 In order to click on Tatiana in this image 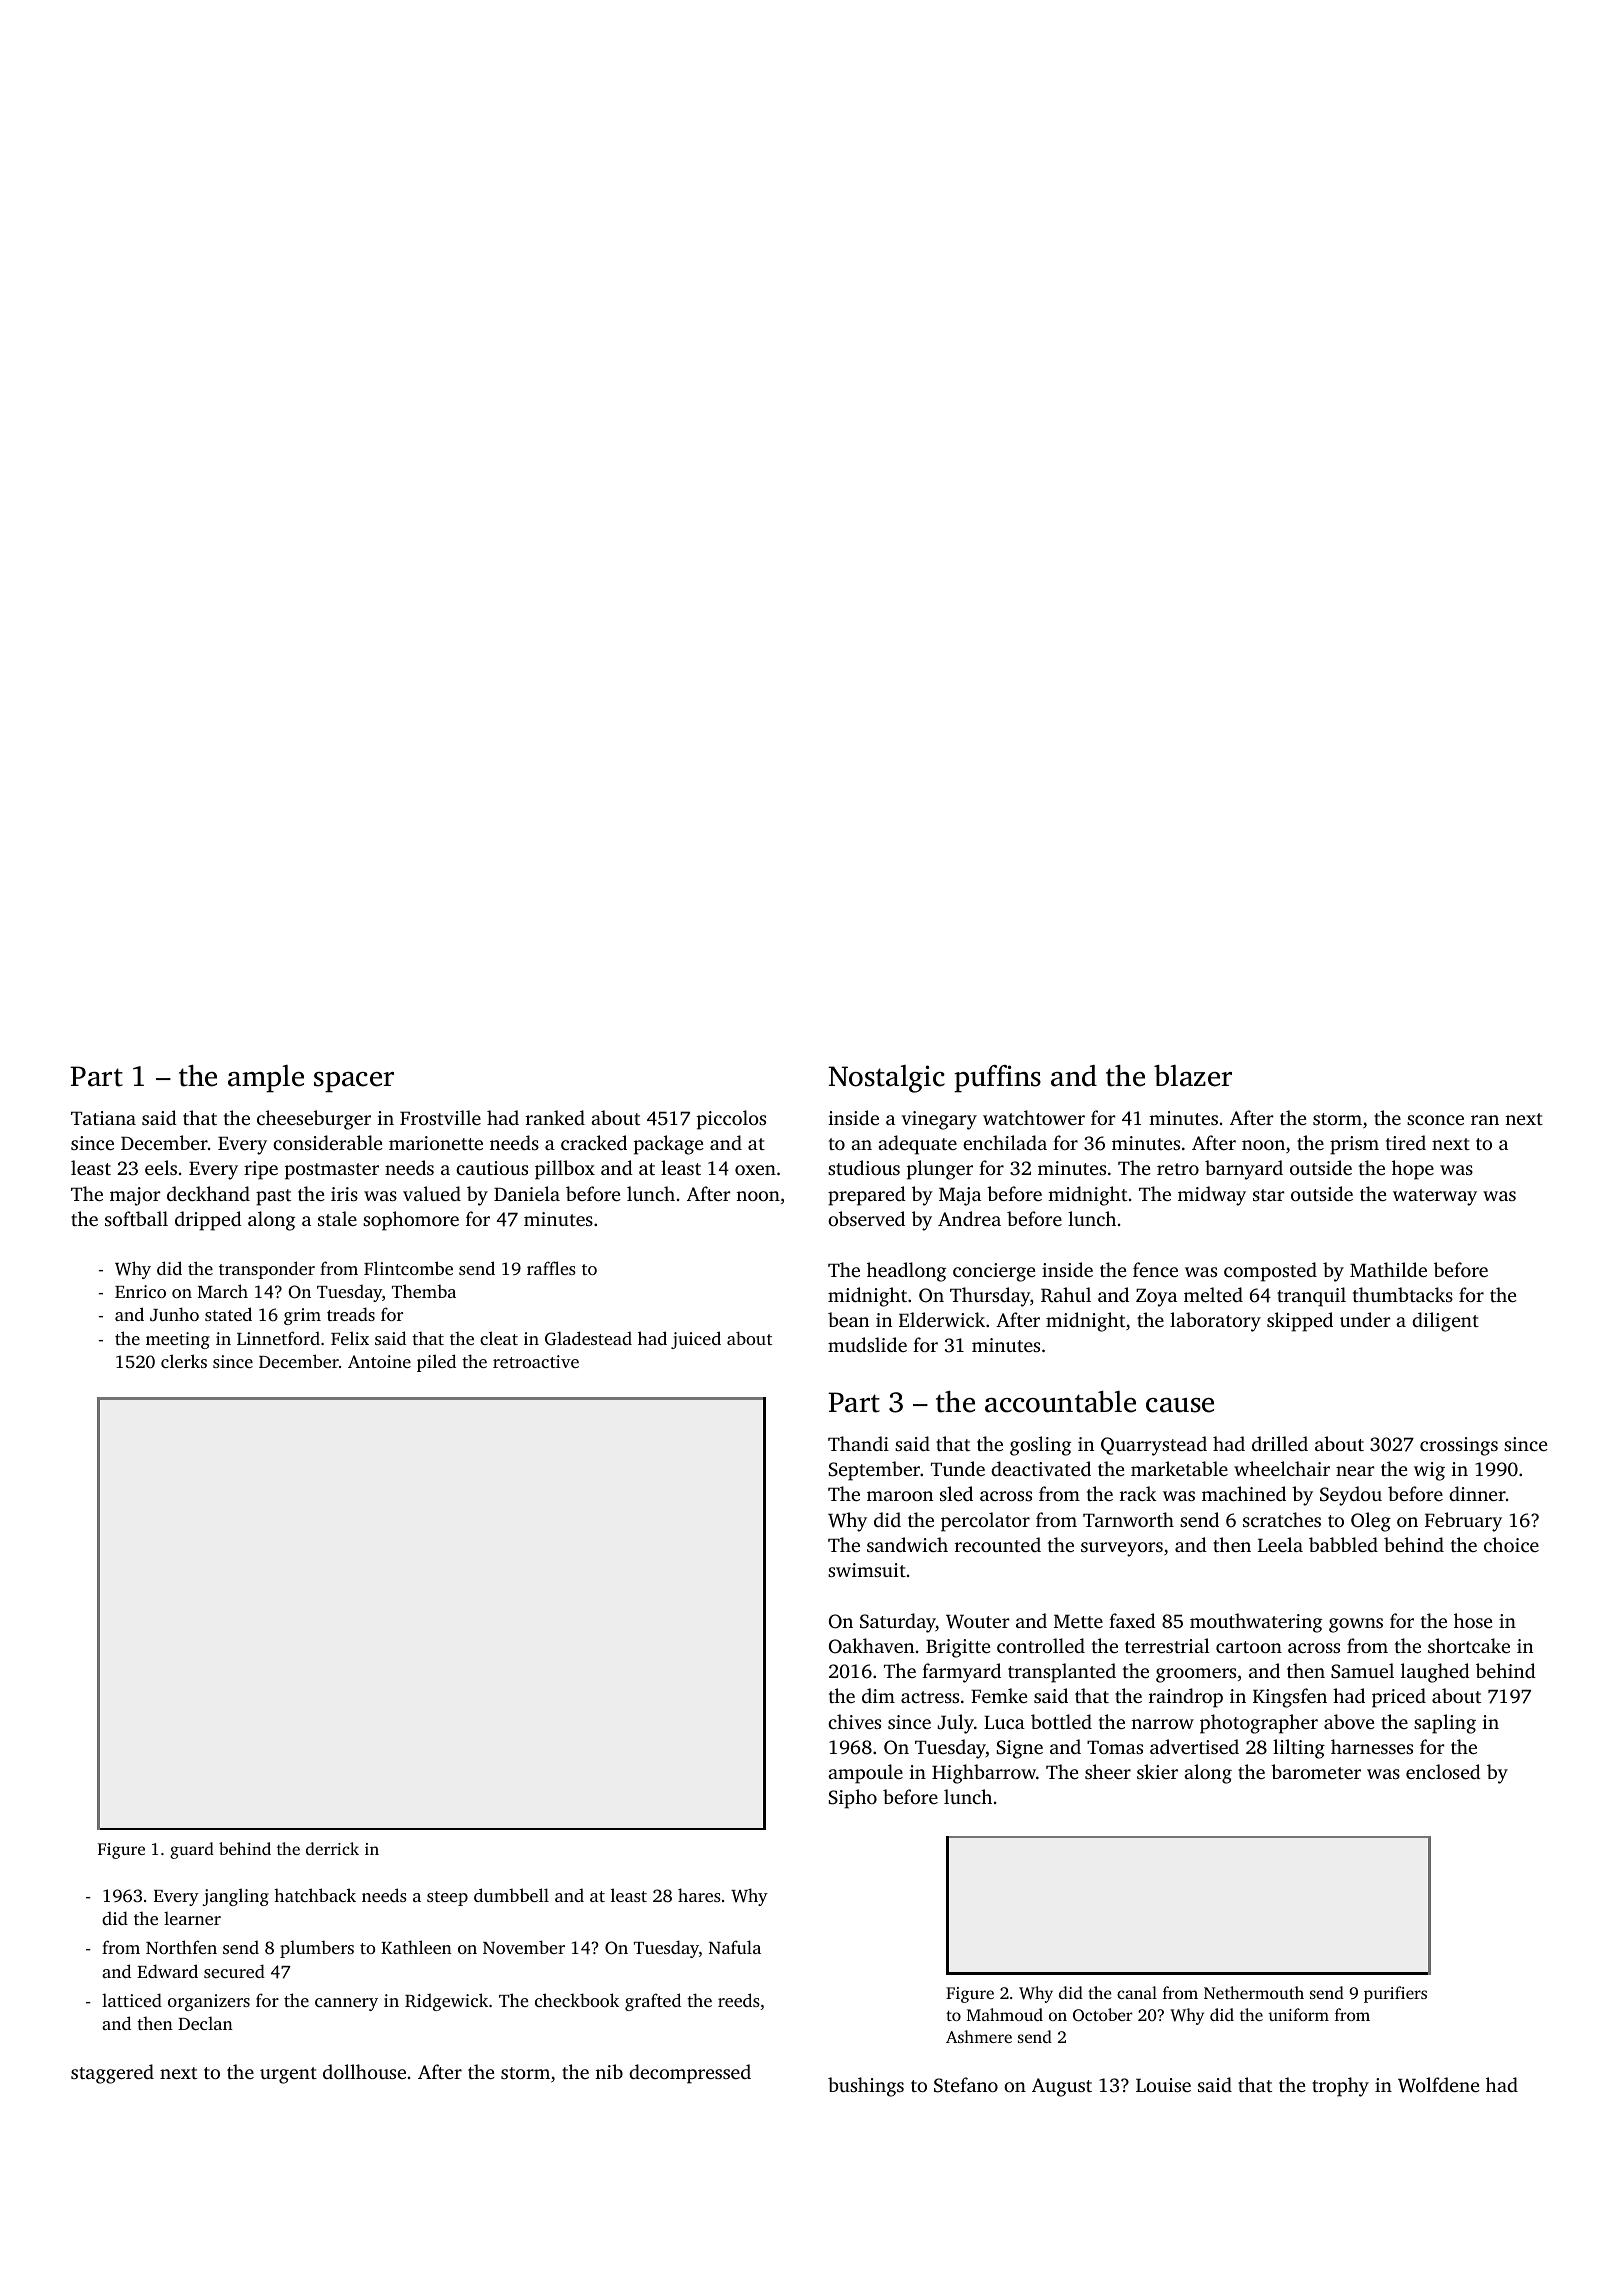, I will do `click(103, 1118)`.
